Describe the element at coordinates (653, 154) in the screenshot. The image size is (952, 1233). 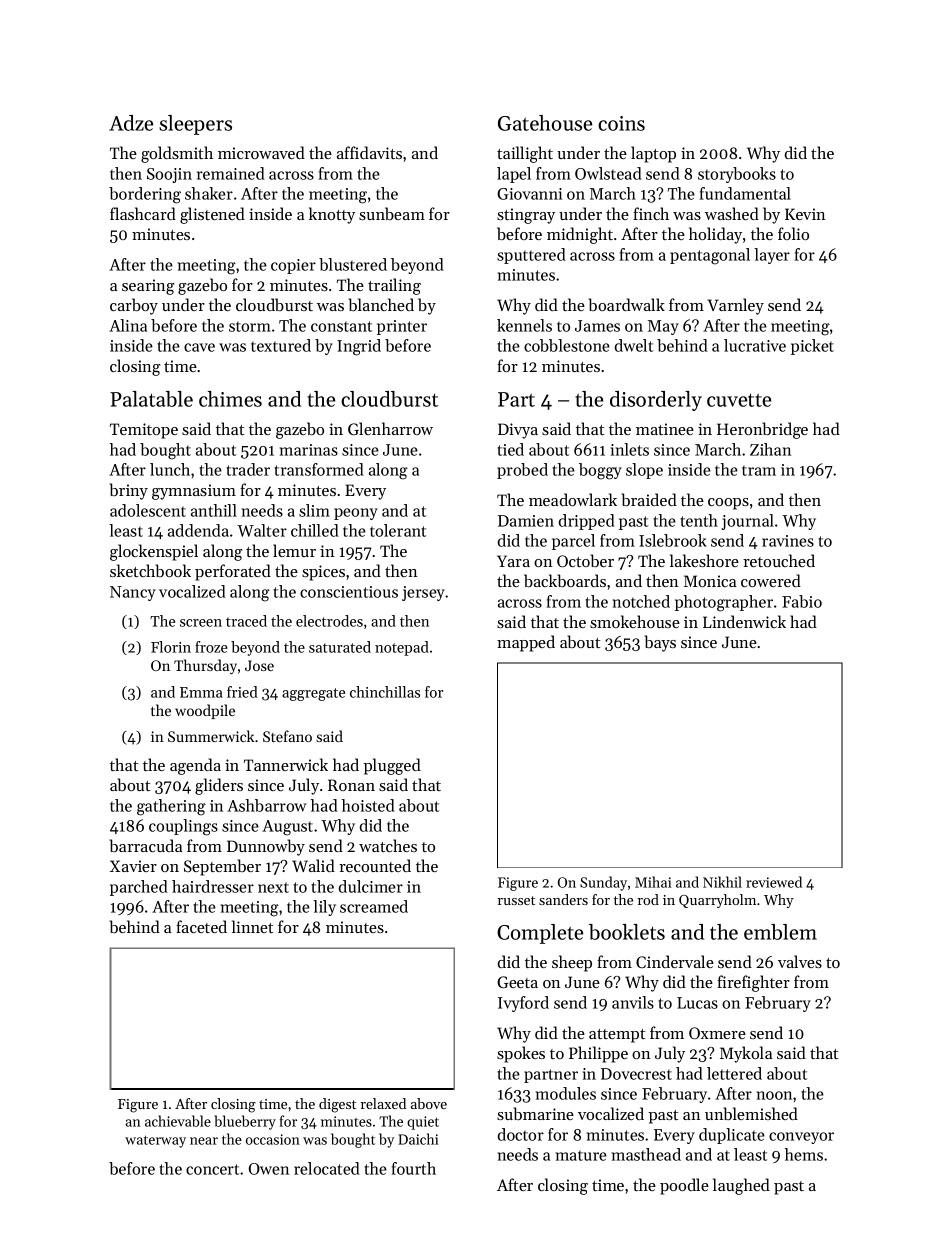
I see `laptop` at that location.
